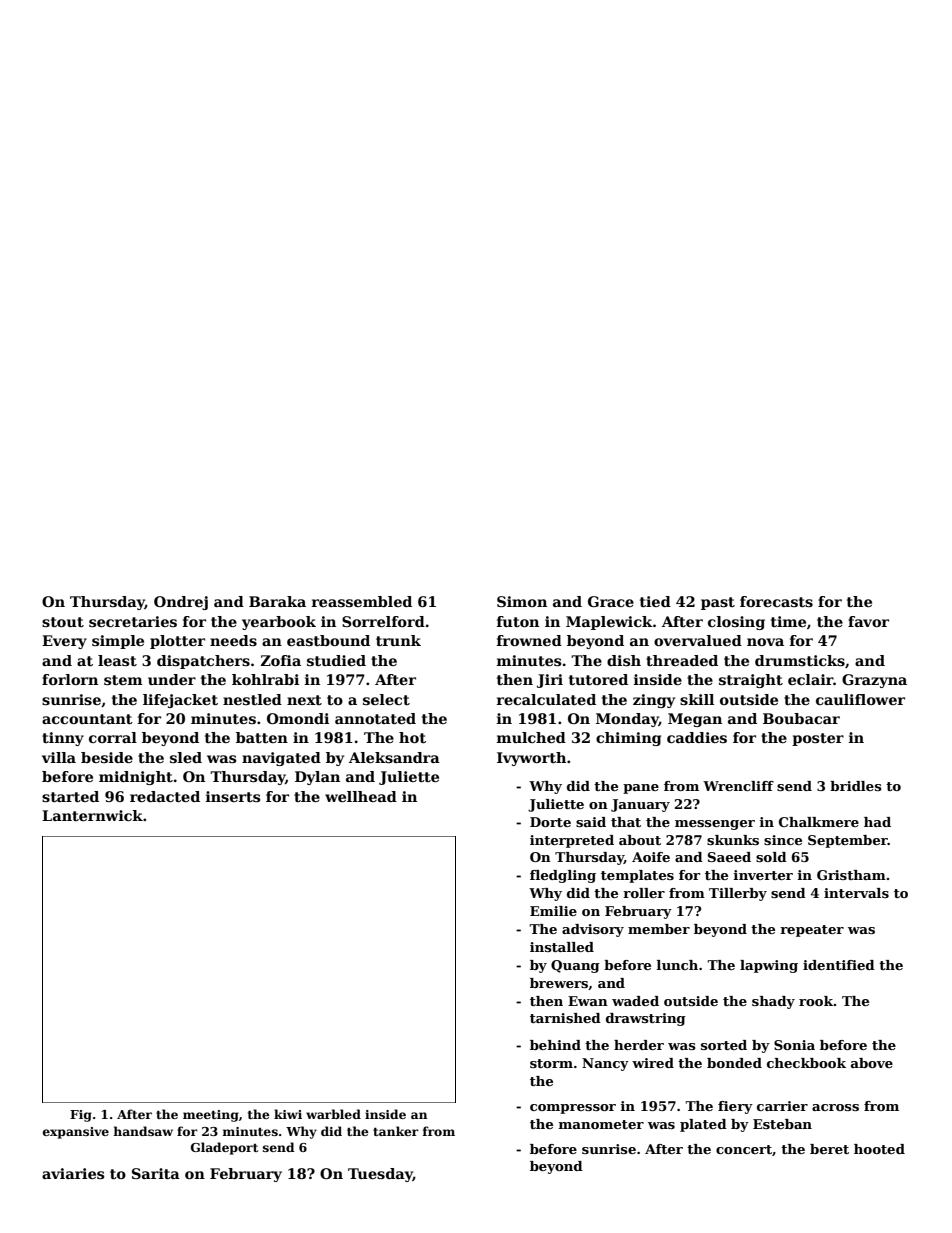 The image size is (952, 1233). I want to click on Tuesday, so click(380, 1175).
